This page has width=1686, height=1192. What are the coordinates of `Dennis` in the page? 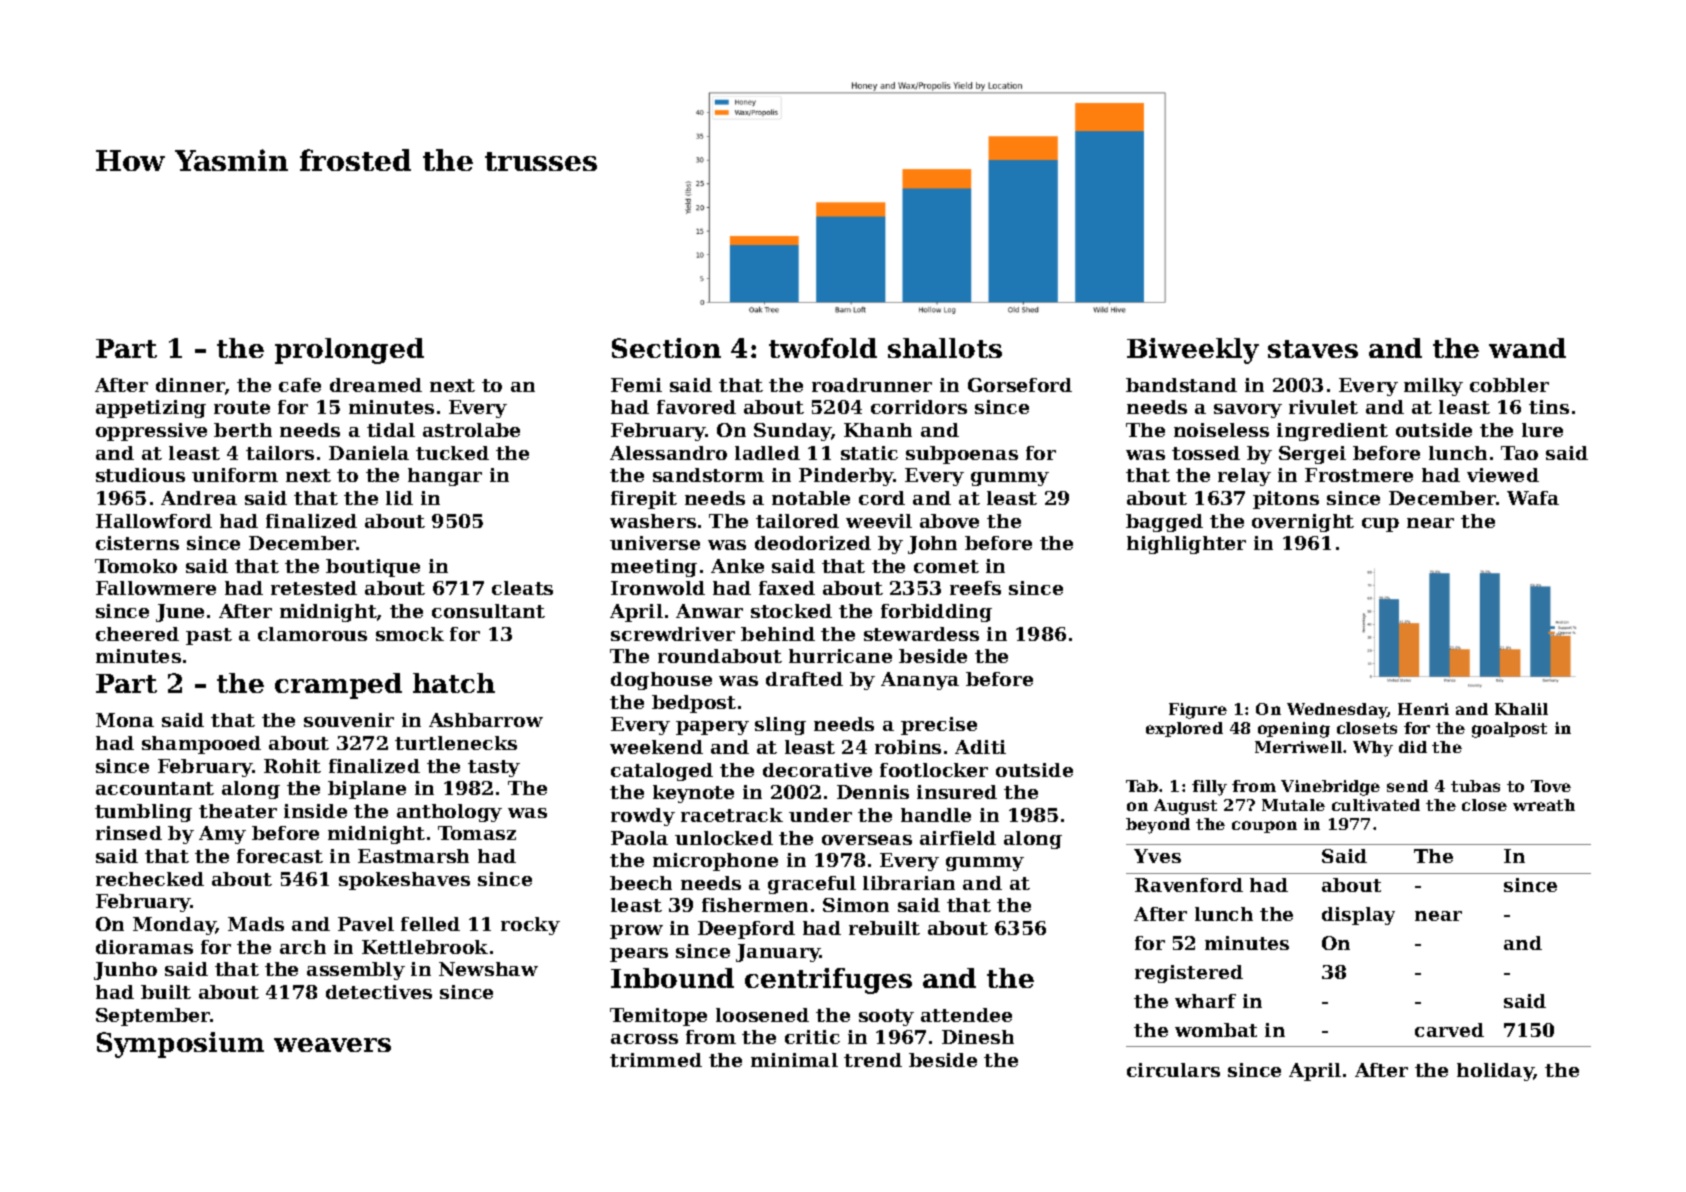 It's located at (873, 792).
